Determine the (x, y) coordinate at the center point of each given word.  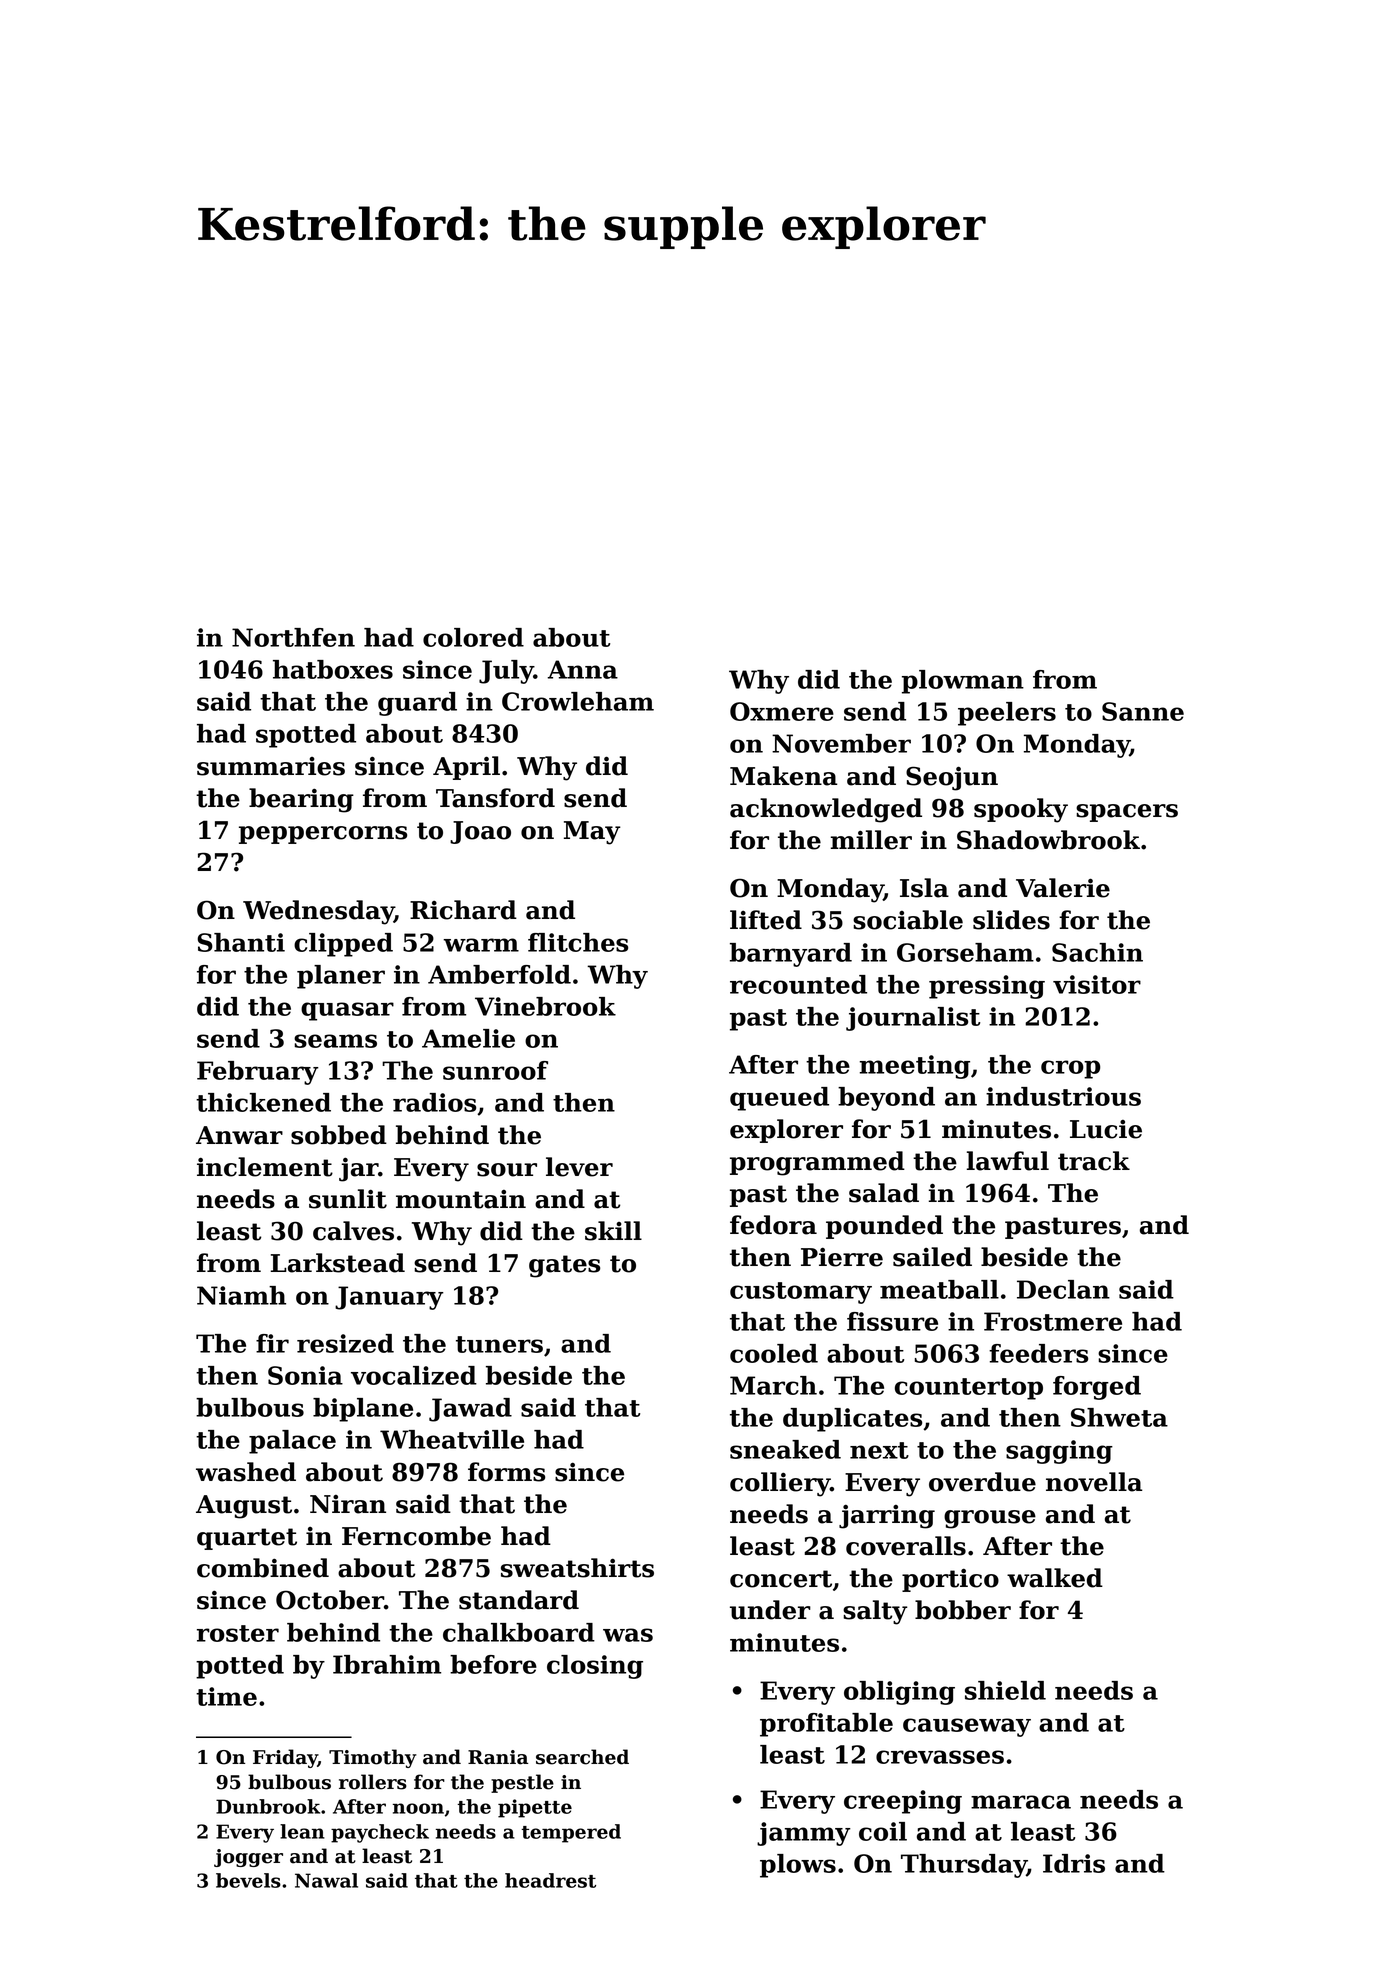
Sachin (1097, 952)
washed (246, 1472)
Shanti (241, 942)
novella (1094, 1482)
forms (506, 1472)
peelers (1007, 714)
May (592, 833)
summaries (271, 766)
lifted (766, 920)
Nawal (326, 1880)
